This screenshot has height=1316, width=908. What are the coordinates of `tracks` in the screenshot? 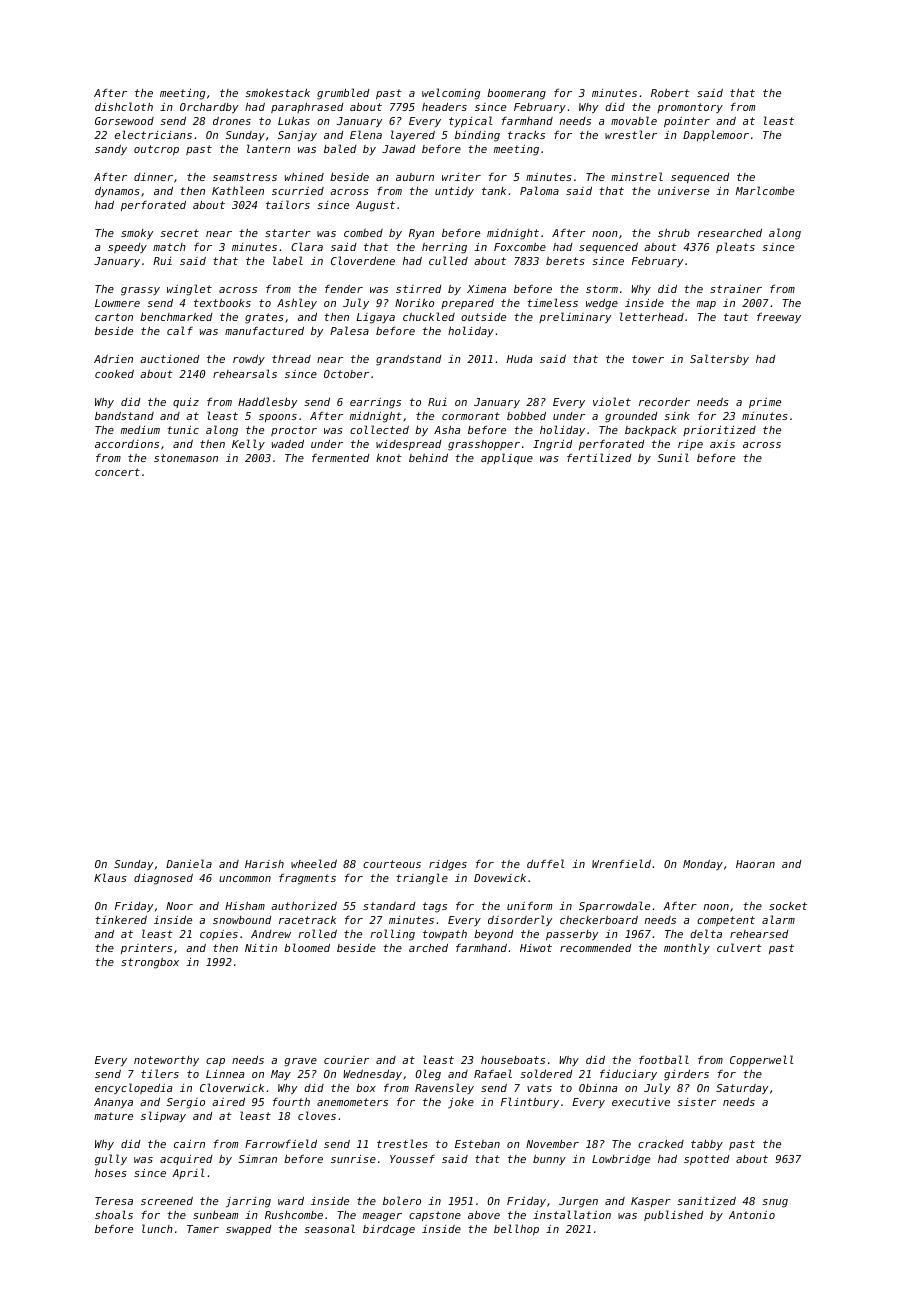 It's located at (526, 134).
